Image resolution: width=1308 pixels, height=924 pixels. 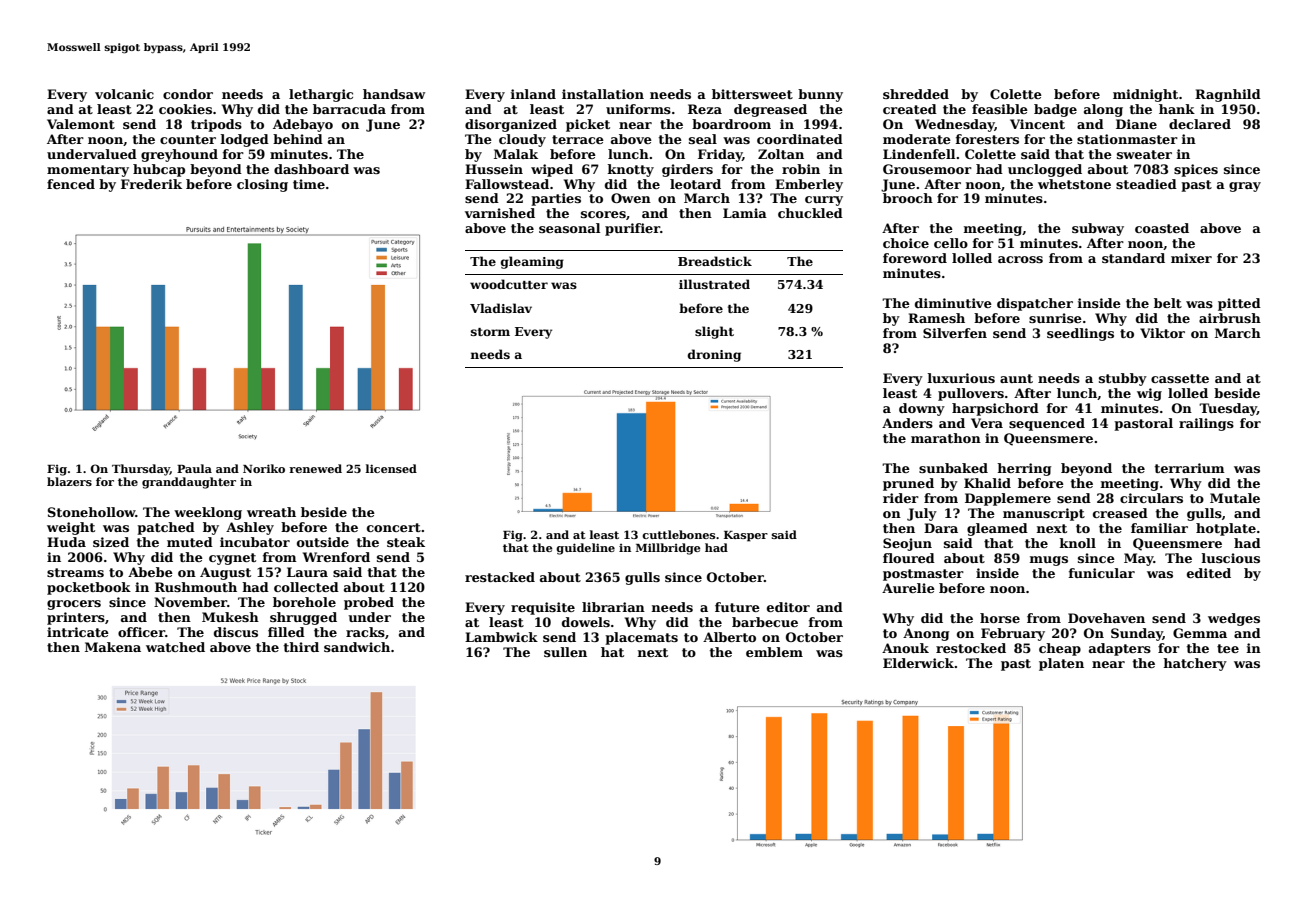 I want to click on woodcutter, so click(x=509, y=284).
